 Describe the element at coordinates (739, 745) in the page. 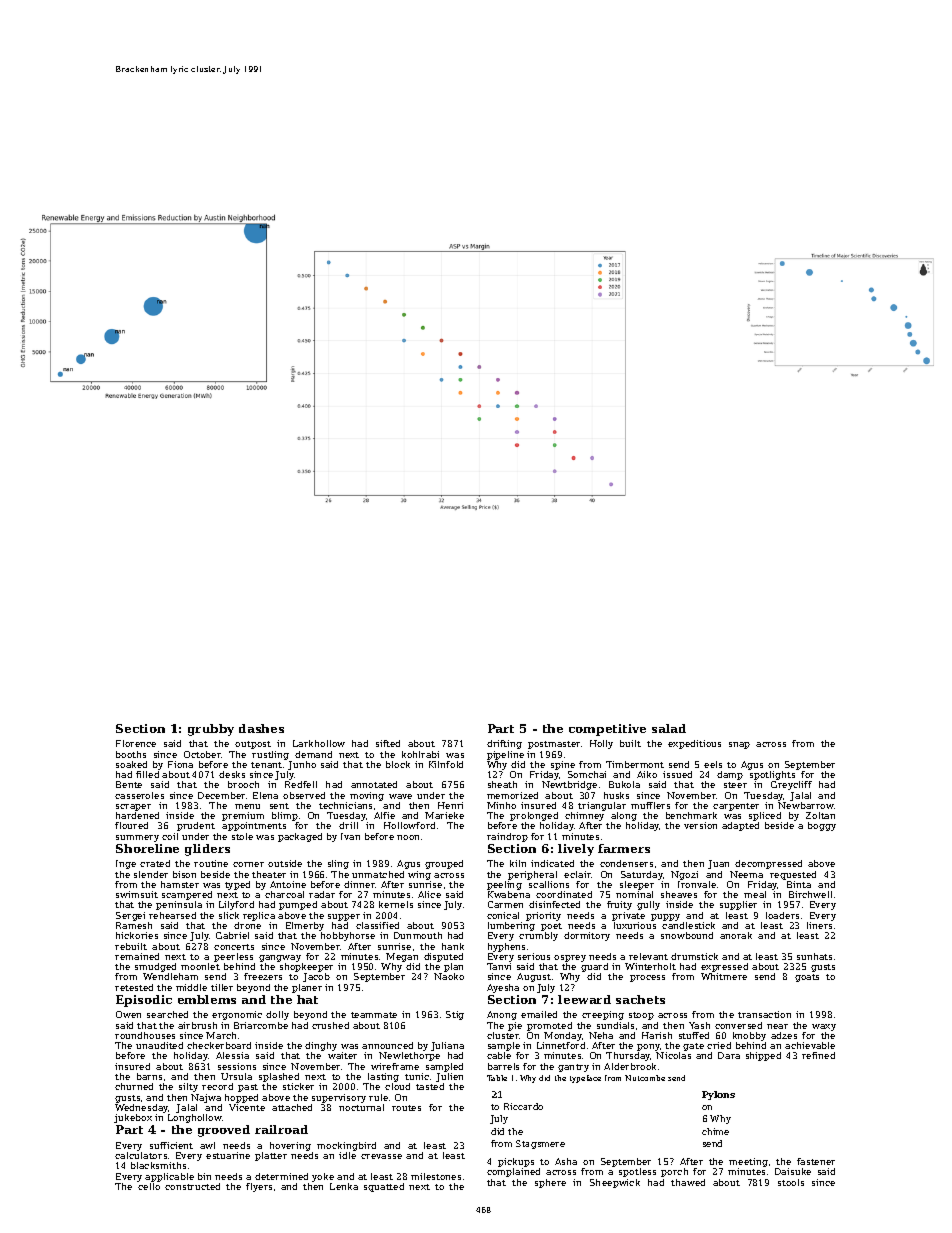

I see `snap` at that location.
